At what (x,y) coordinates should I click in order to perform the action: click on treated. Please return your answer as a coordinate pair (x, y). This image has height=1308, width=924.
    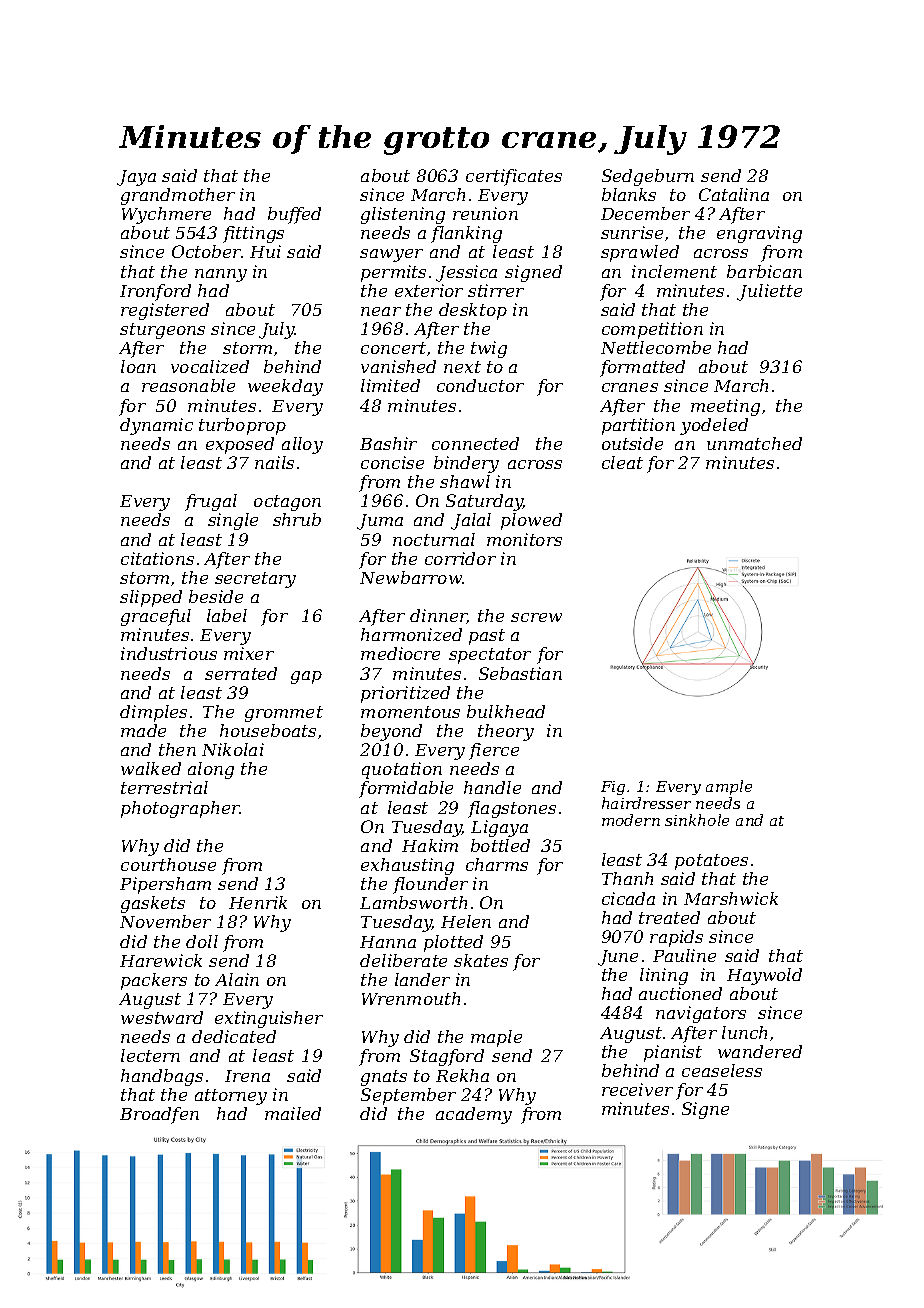
    Looking at the image, I should click on (669, 917).
